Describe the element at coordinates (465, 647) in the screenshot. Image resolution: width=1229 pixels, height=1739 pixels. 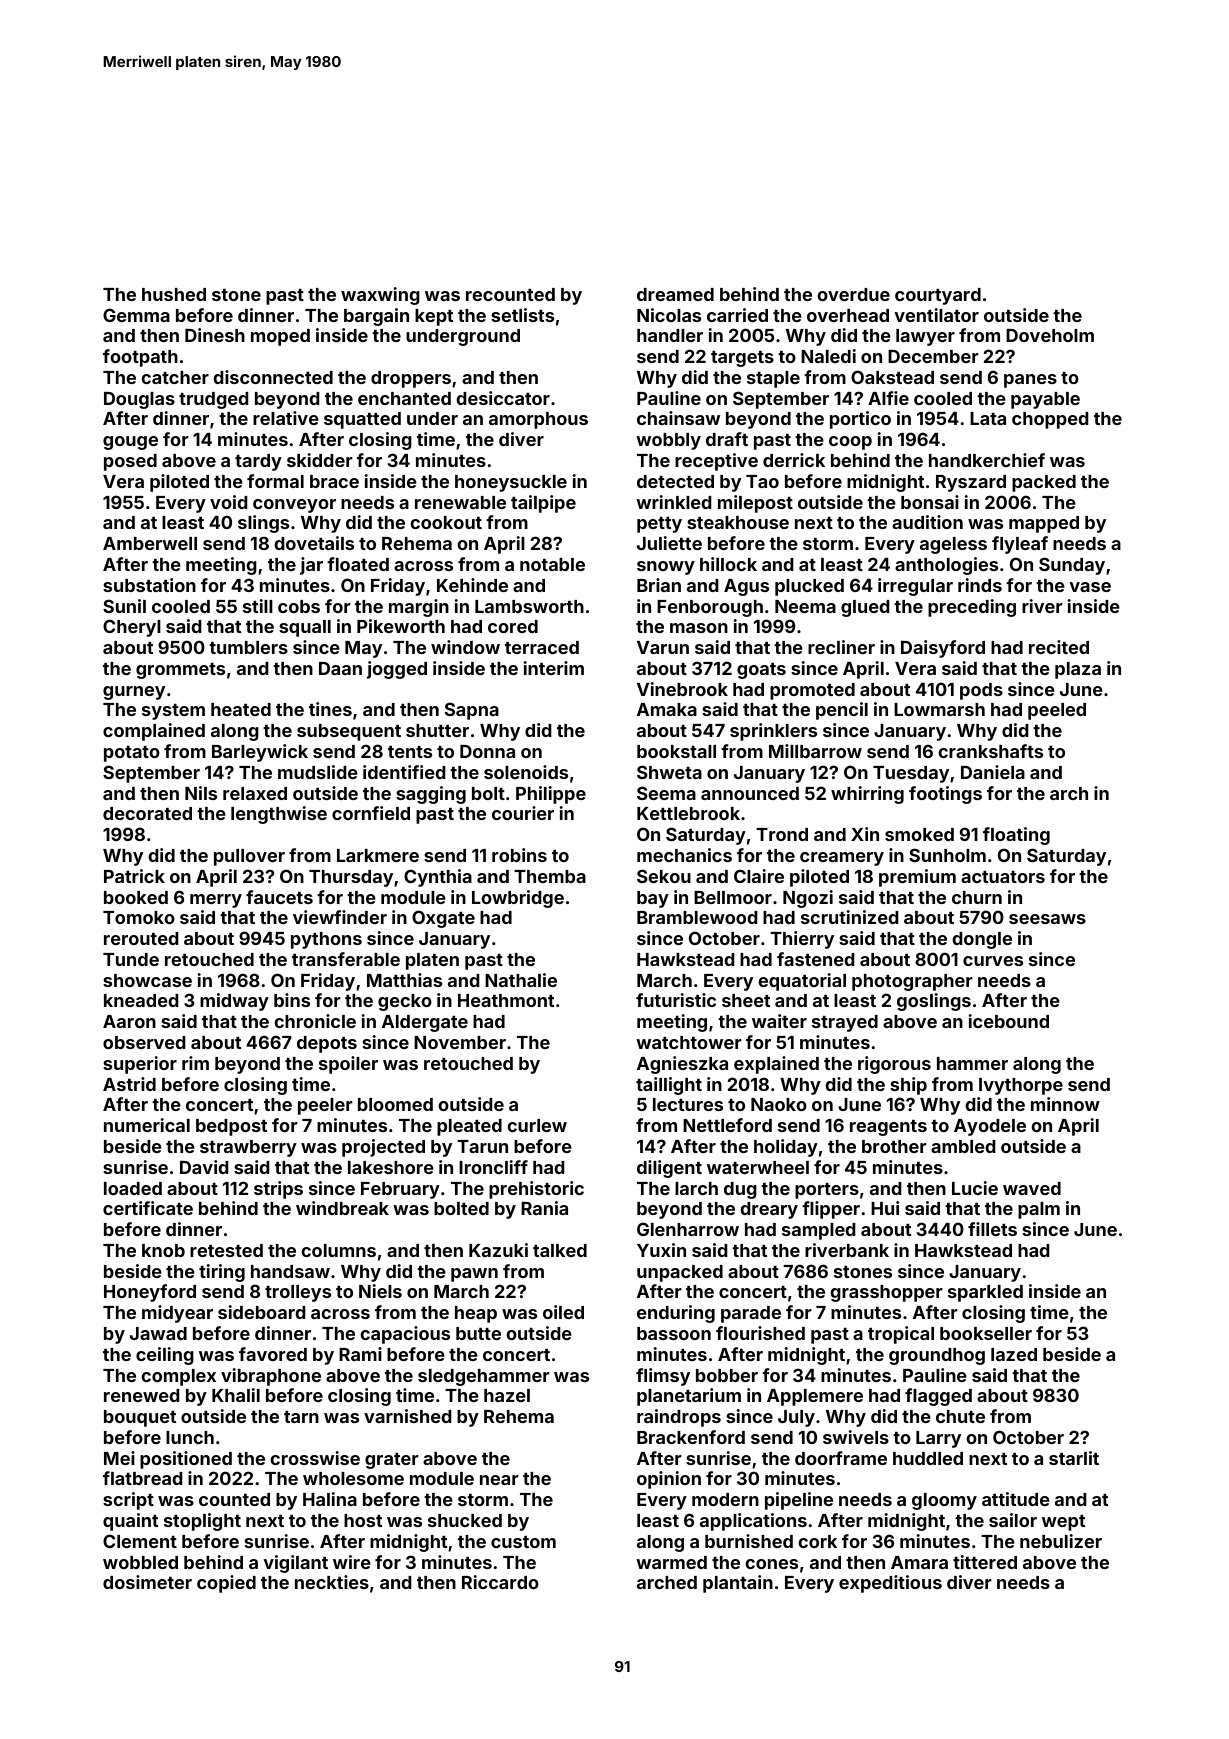
I see `window` at that location.
